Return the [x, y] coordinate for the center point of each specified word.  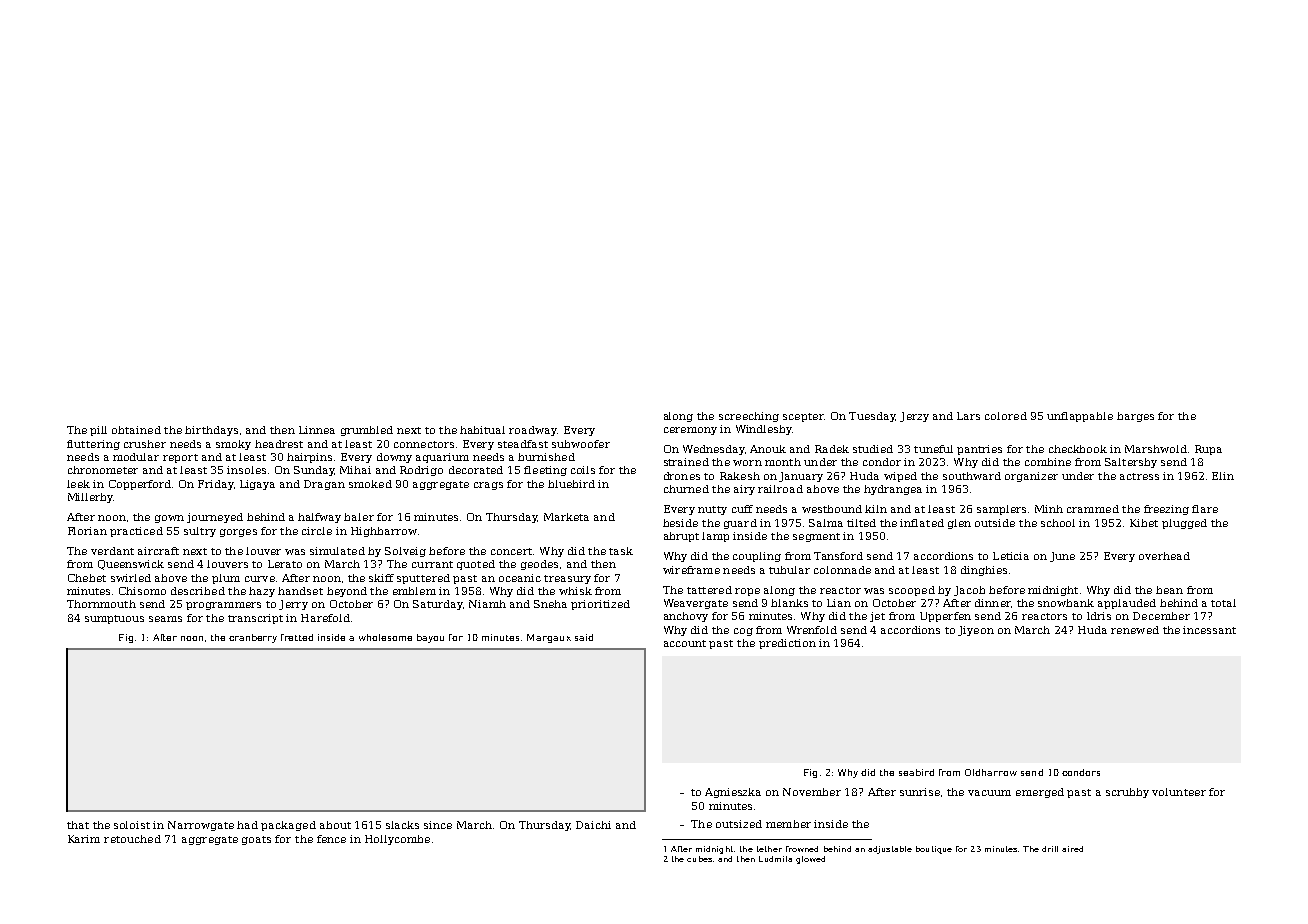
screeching [749, 417]
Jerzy [914, 417]
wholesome [385, 637]
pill [98, 431]
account [685, 643]
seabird [916, 772]
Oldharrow [991, 772]
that [78, 825]
